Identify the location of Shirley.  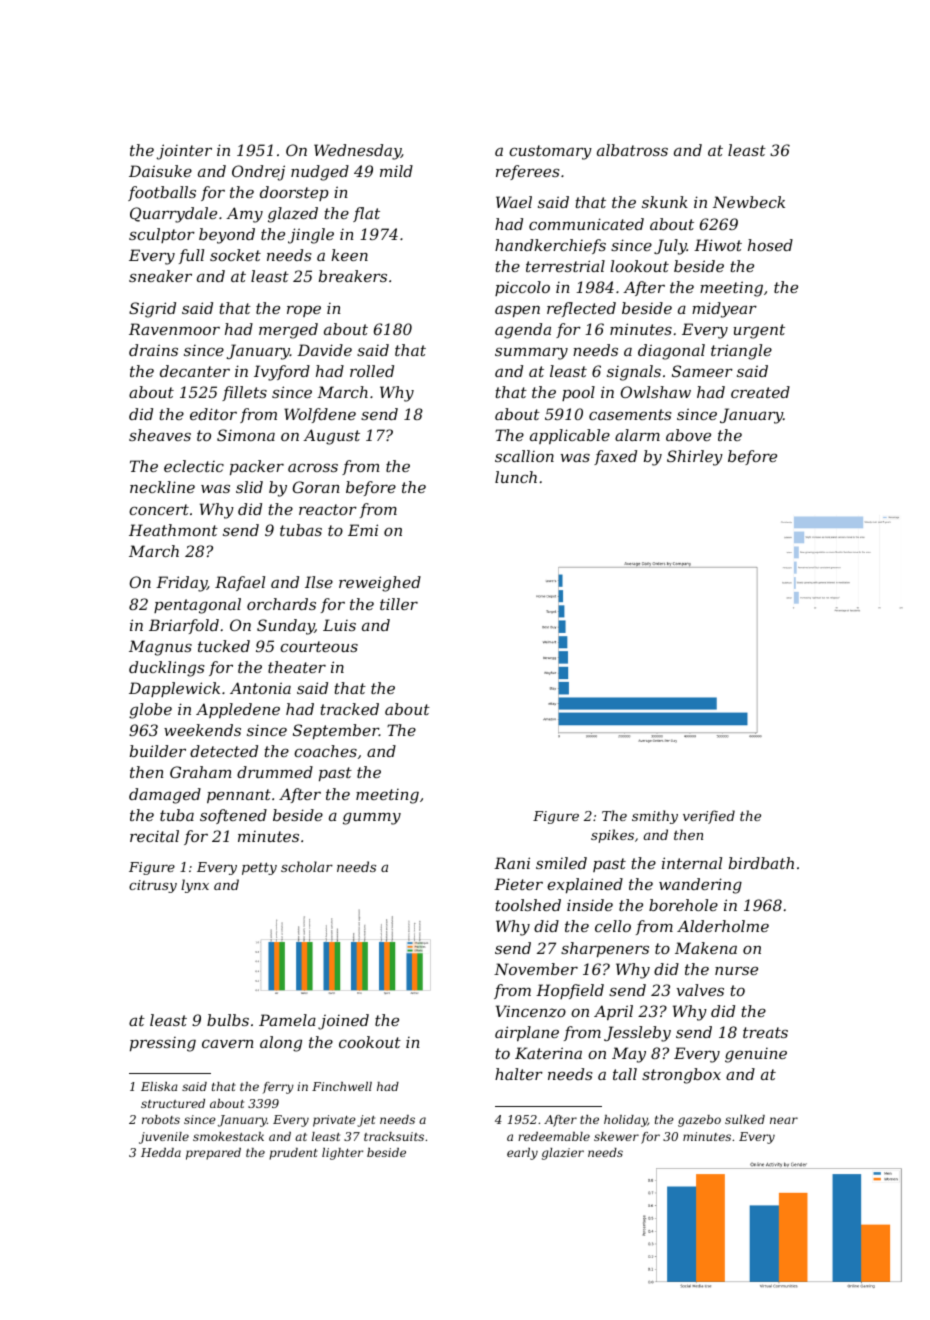
(695, 458).
